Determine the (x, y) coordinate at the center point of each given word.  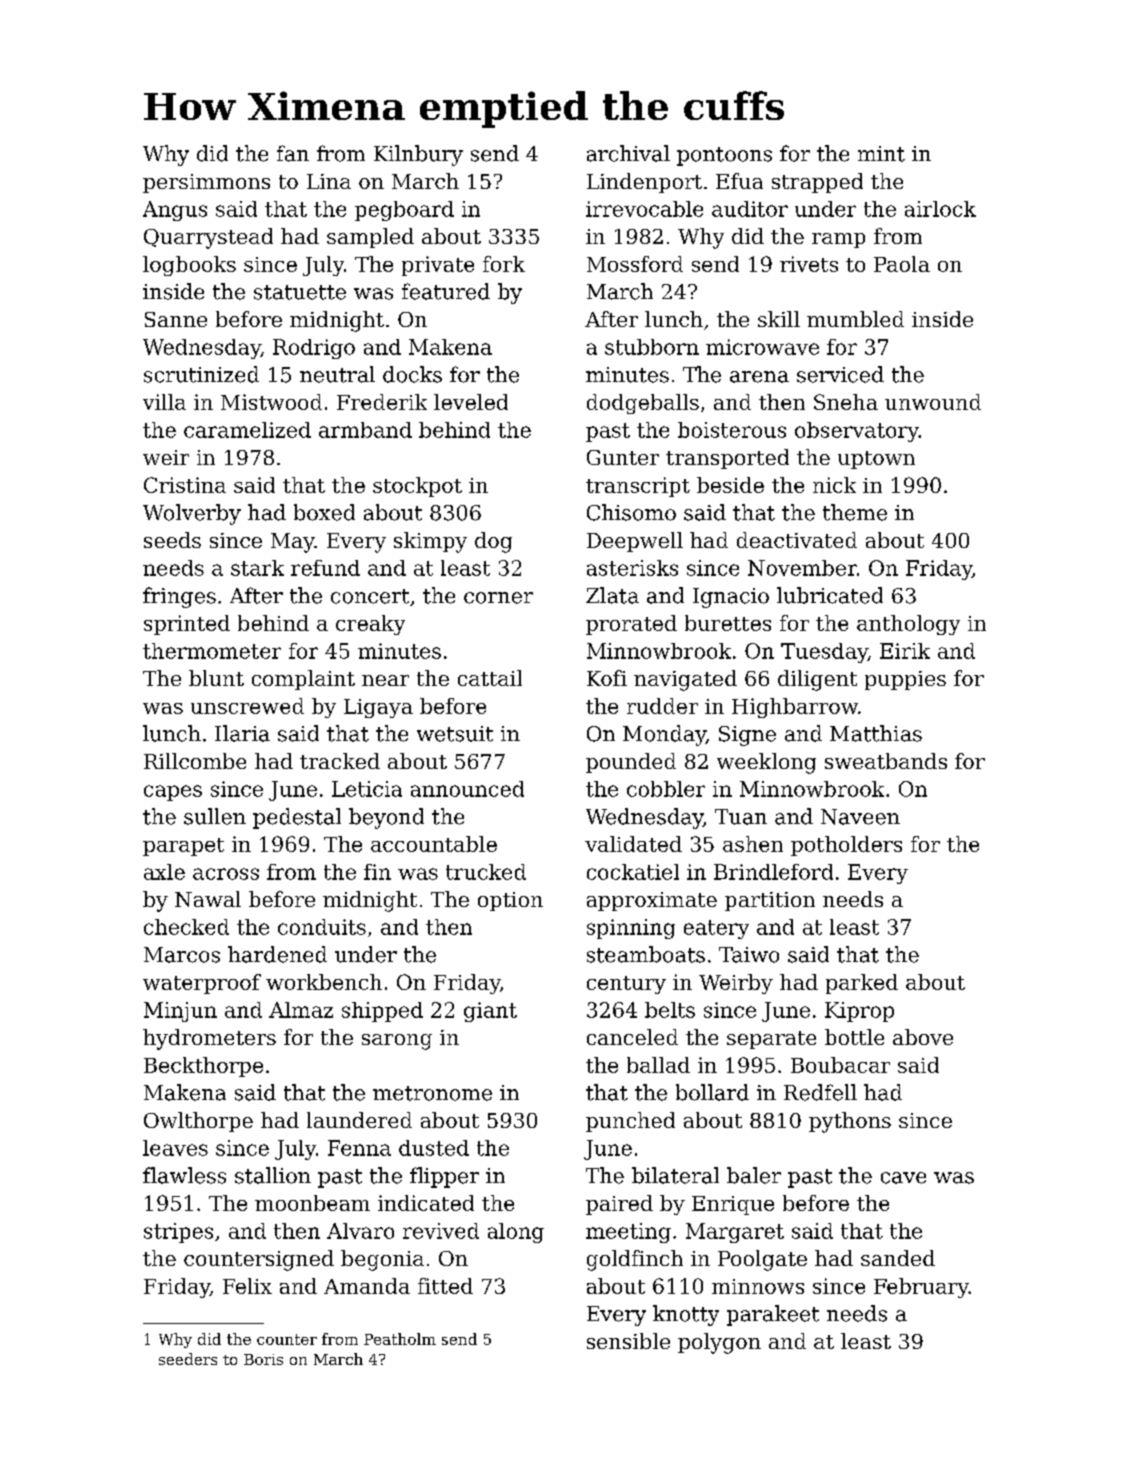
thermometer (212, 651)
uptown (876, 460)
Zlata (612, 595)
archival (628, 153)
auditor (750, 209)
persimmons (206, 183)
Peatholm (400, 1339)
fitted (445, 1286)
